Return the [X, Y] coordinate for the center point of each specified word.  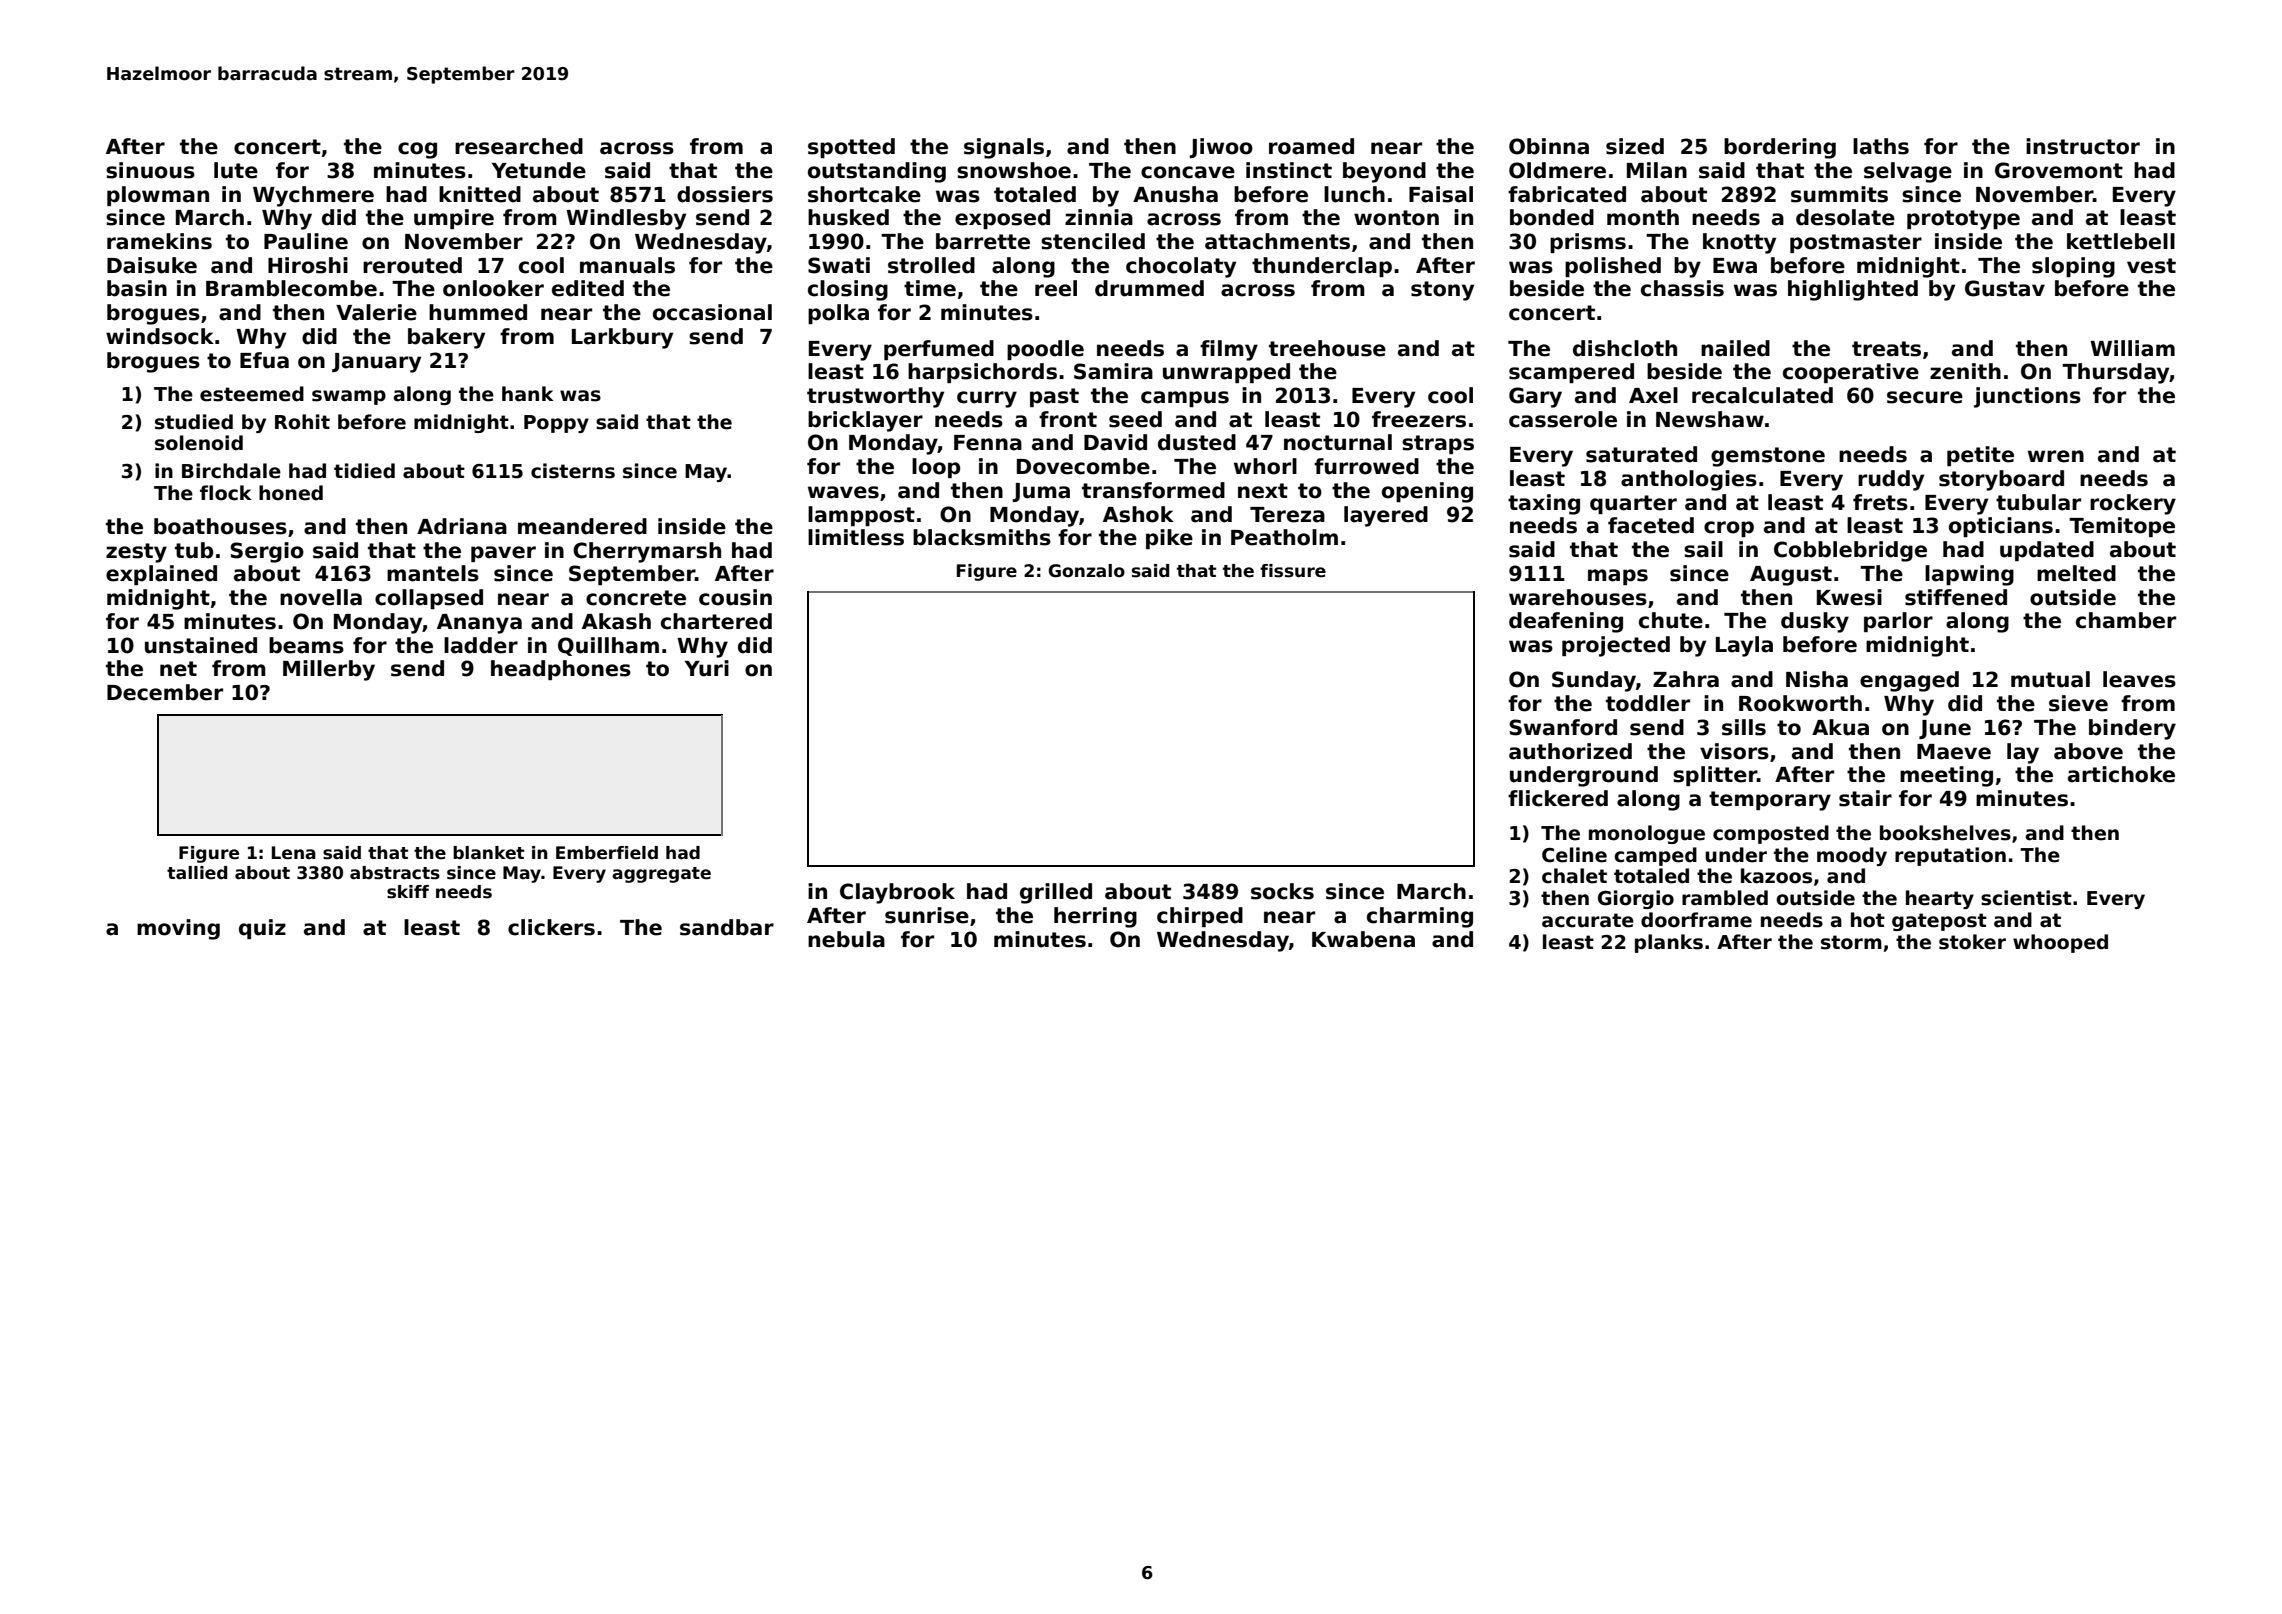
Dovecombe [1083, 466]
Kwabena [1363, 939]
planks [1669, 943]
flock [226, 493]
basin [137, 288]
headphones [561, 670]
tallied [197, 873]
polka [838, 314]
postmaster [1856, 243]
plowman [158, 196]
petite [1980, 456]
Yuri [707, 668]
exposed [1002, 219]
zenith [1965, 371]
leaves [2139, 679]
